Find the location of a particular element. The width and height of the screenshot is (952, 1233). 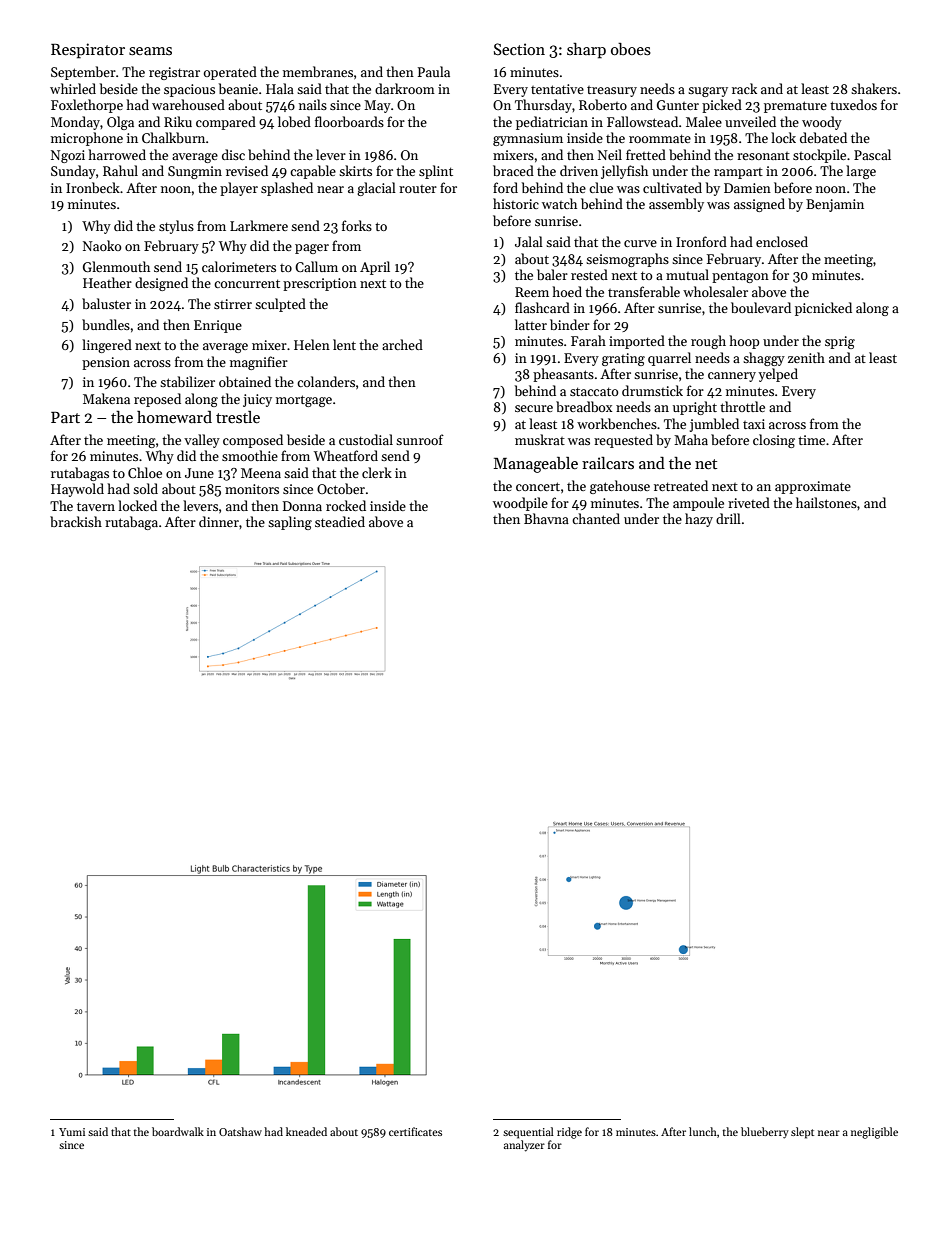

tavern is located at coordinates (96, 506).
